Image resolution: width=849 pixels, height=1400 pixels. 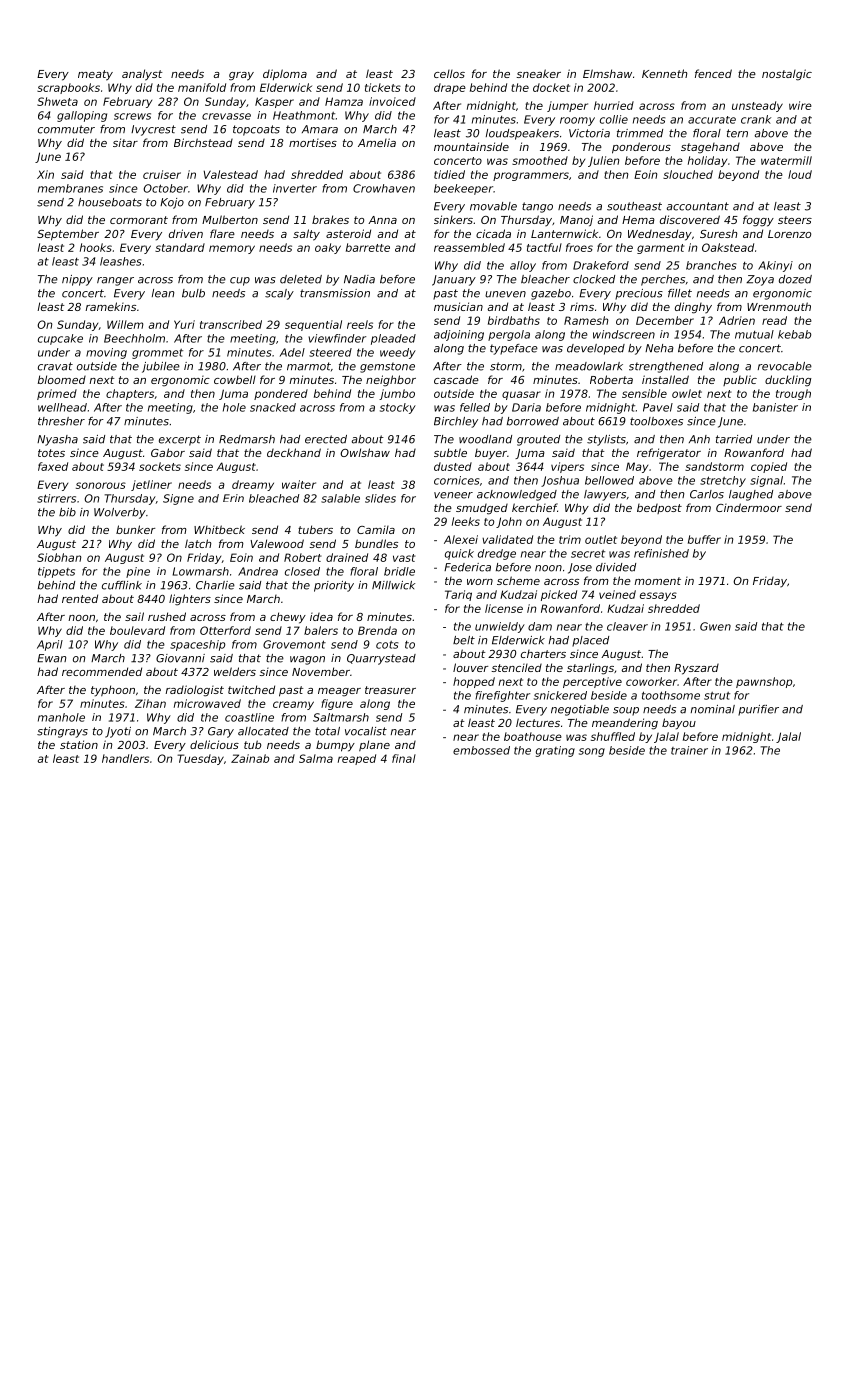 What do you see at coordinates (203, 142) in the screenshot?
I see `Birchstead` at bounding box center [203, 142].
